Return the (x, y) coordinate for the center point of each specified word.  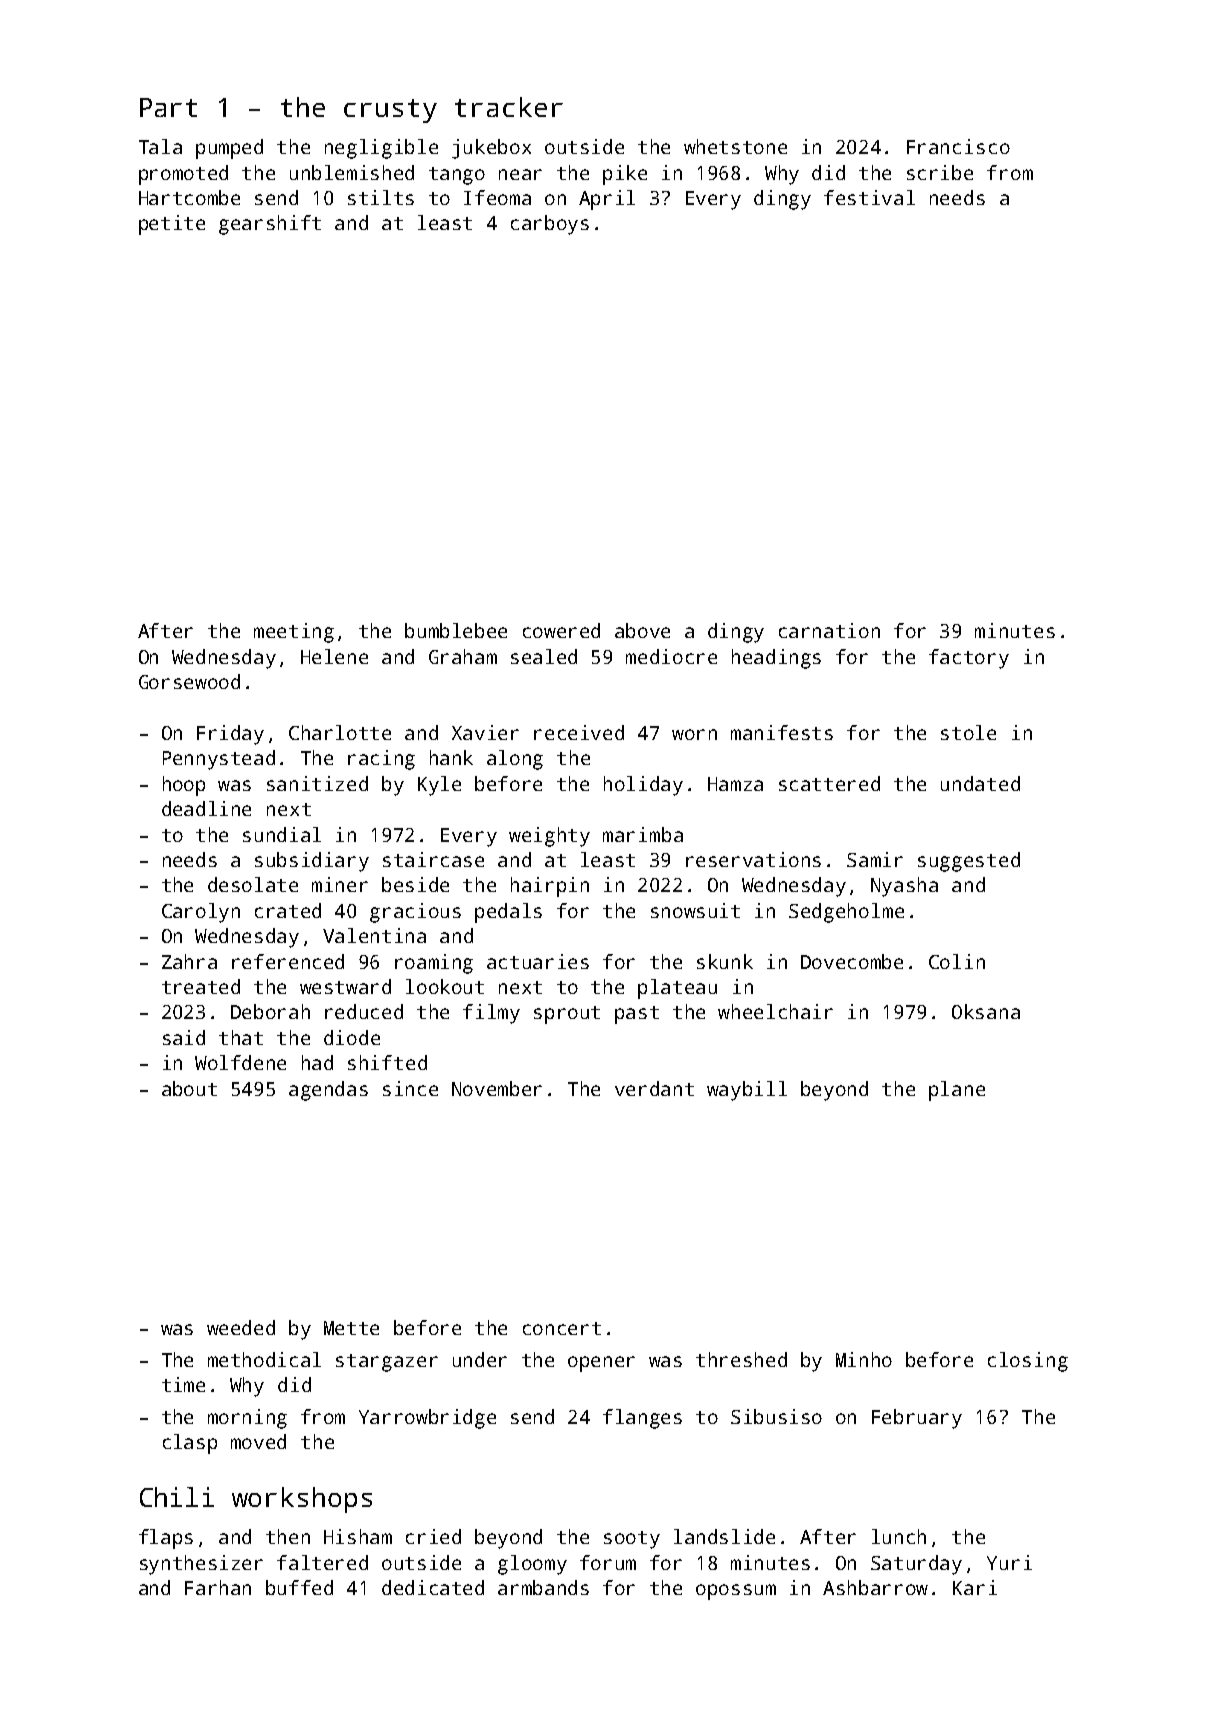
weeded (241, 1327)
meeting (294, 633)
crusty (390, 111)
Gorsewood (189, 681)
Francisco (958, 146)
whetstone (735, 146)
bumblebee (456, 630)
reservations (753, 859)
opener (601, 1364)
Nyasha (904, 887)
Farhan (218, 1587)
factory (969, 659)
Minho (864, 1359)
